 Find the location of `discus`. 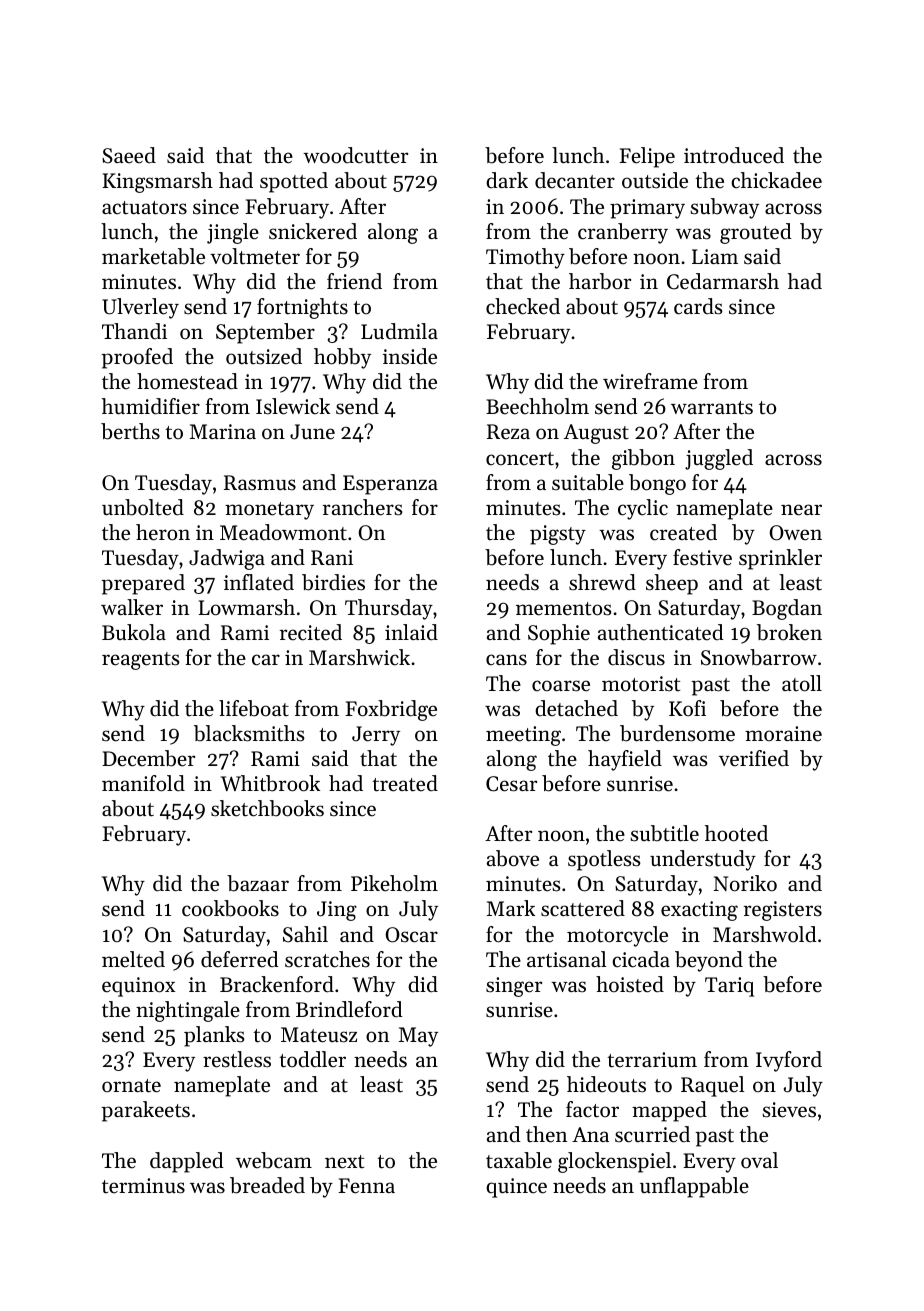

discus is located at coordinates (636, 657).
